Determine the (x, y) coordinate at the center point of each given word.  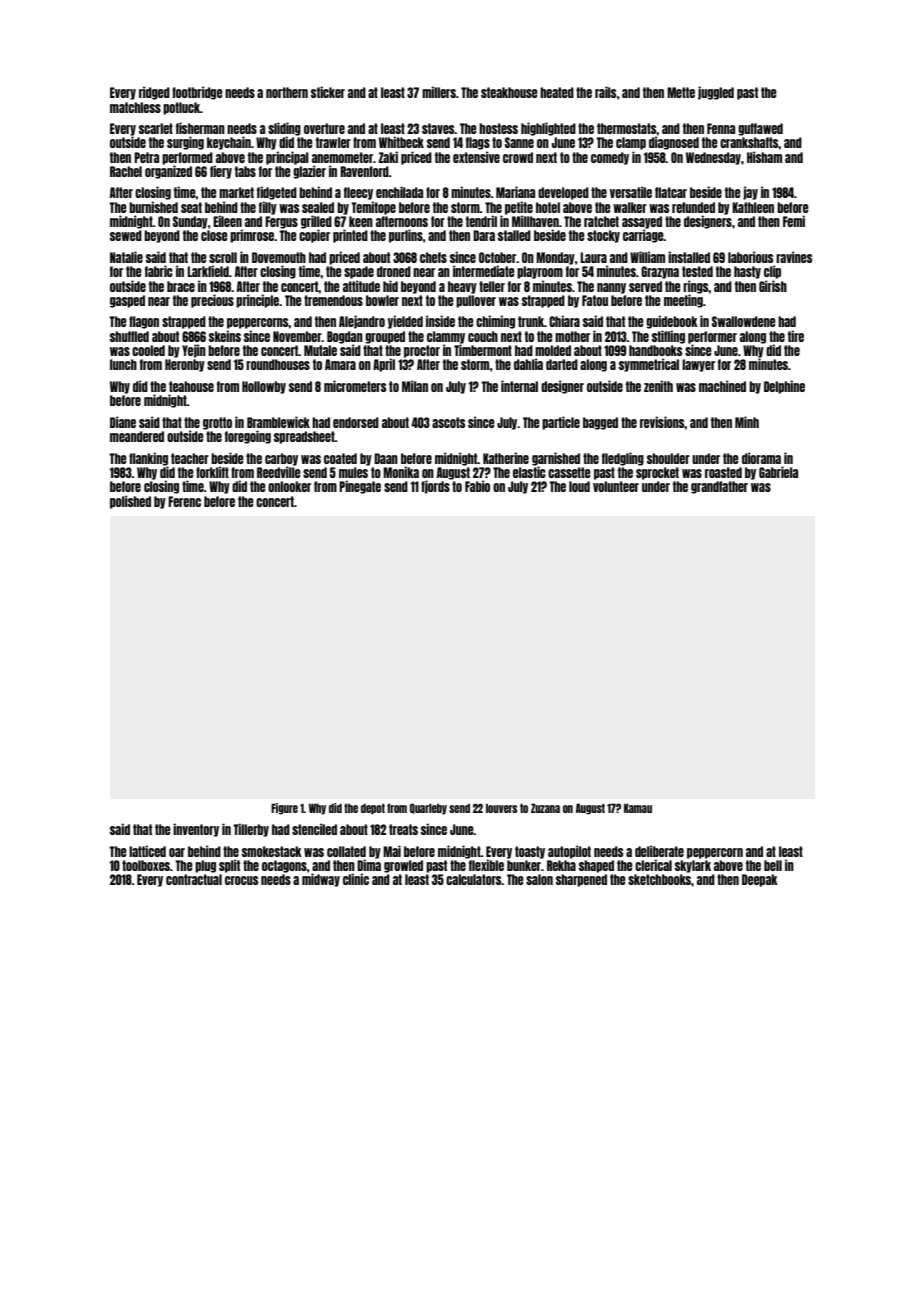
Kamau (638, 808)
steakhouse (509, 92)
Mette (681, 92)
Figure (284, 809)
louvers (501, 808)
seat (191, 207)
